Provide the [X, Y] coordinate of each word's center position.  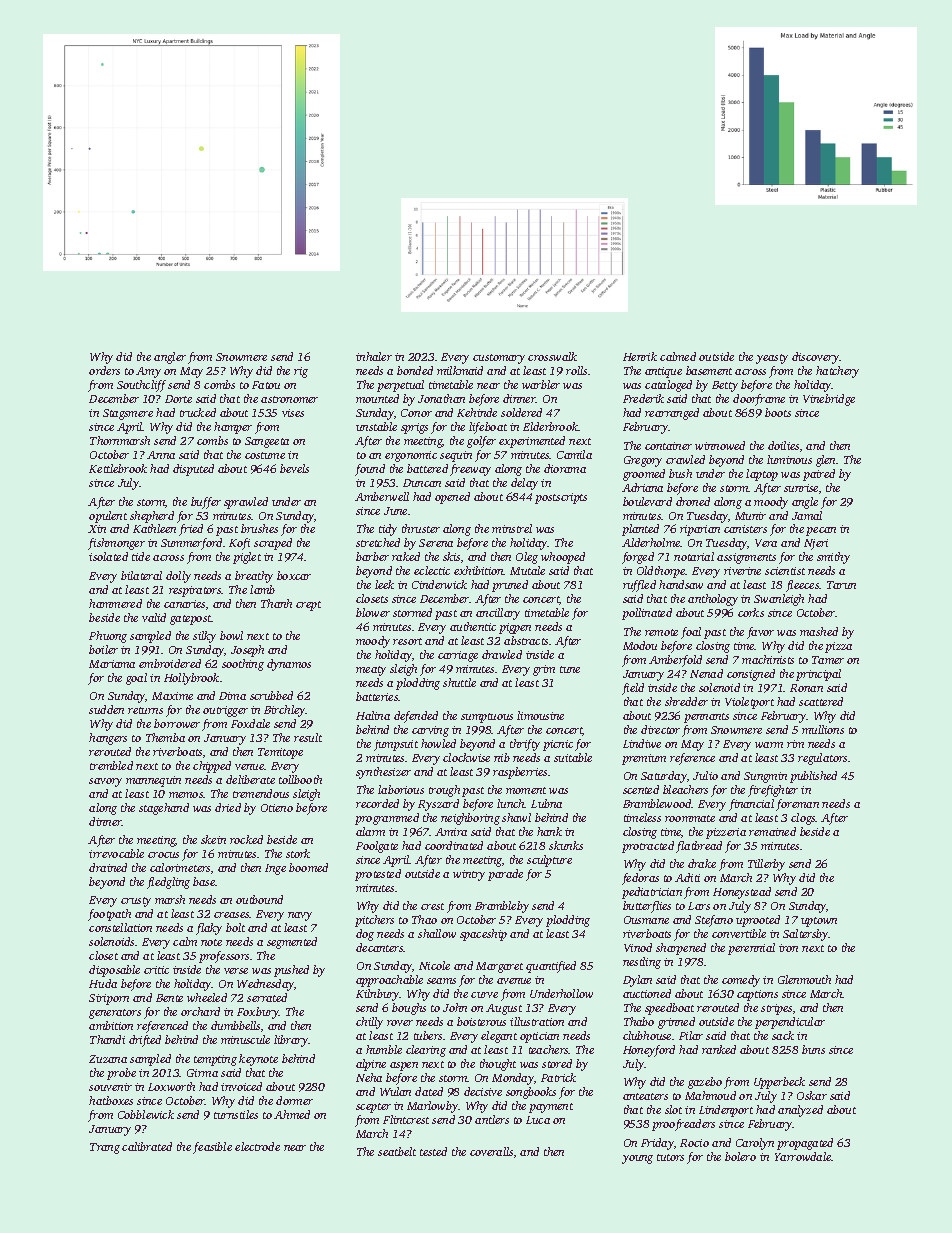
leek [384, 584]
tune [570, 669]
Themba [165, 737]
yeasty [772, 359]
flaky [209, 929]
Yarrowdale [803, 1156]
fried [191, 530]
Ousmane [646, 920]
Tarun [841, 585]
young [637, 1159]
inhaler [374, 356]
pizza [838, 647]
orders [104, 370]
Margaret [499, 967]
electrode [257, 1146]
